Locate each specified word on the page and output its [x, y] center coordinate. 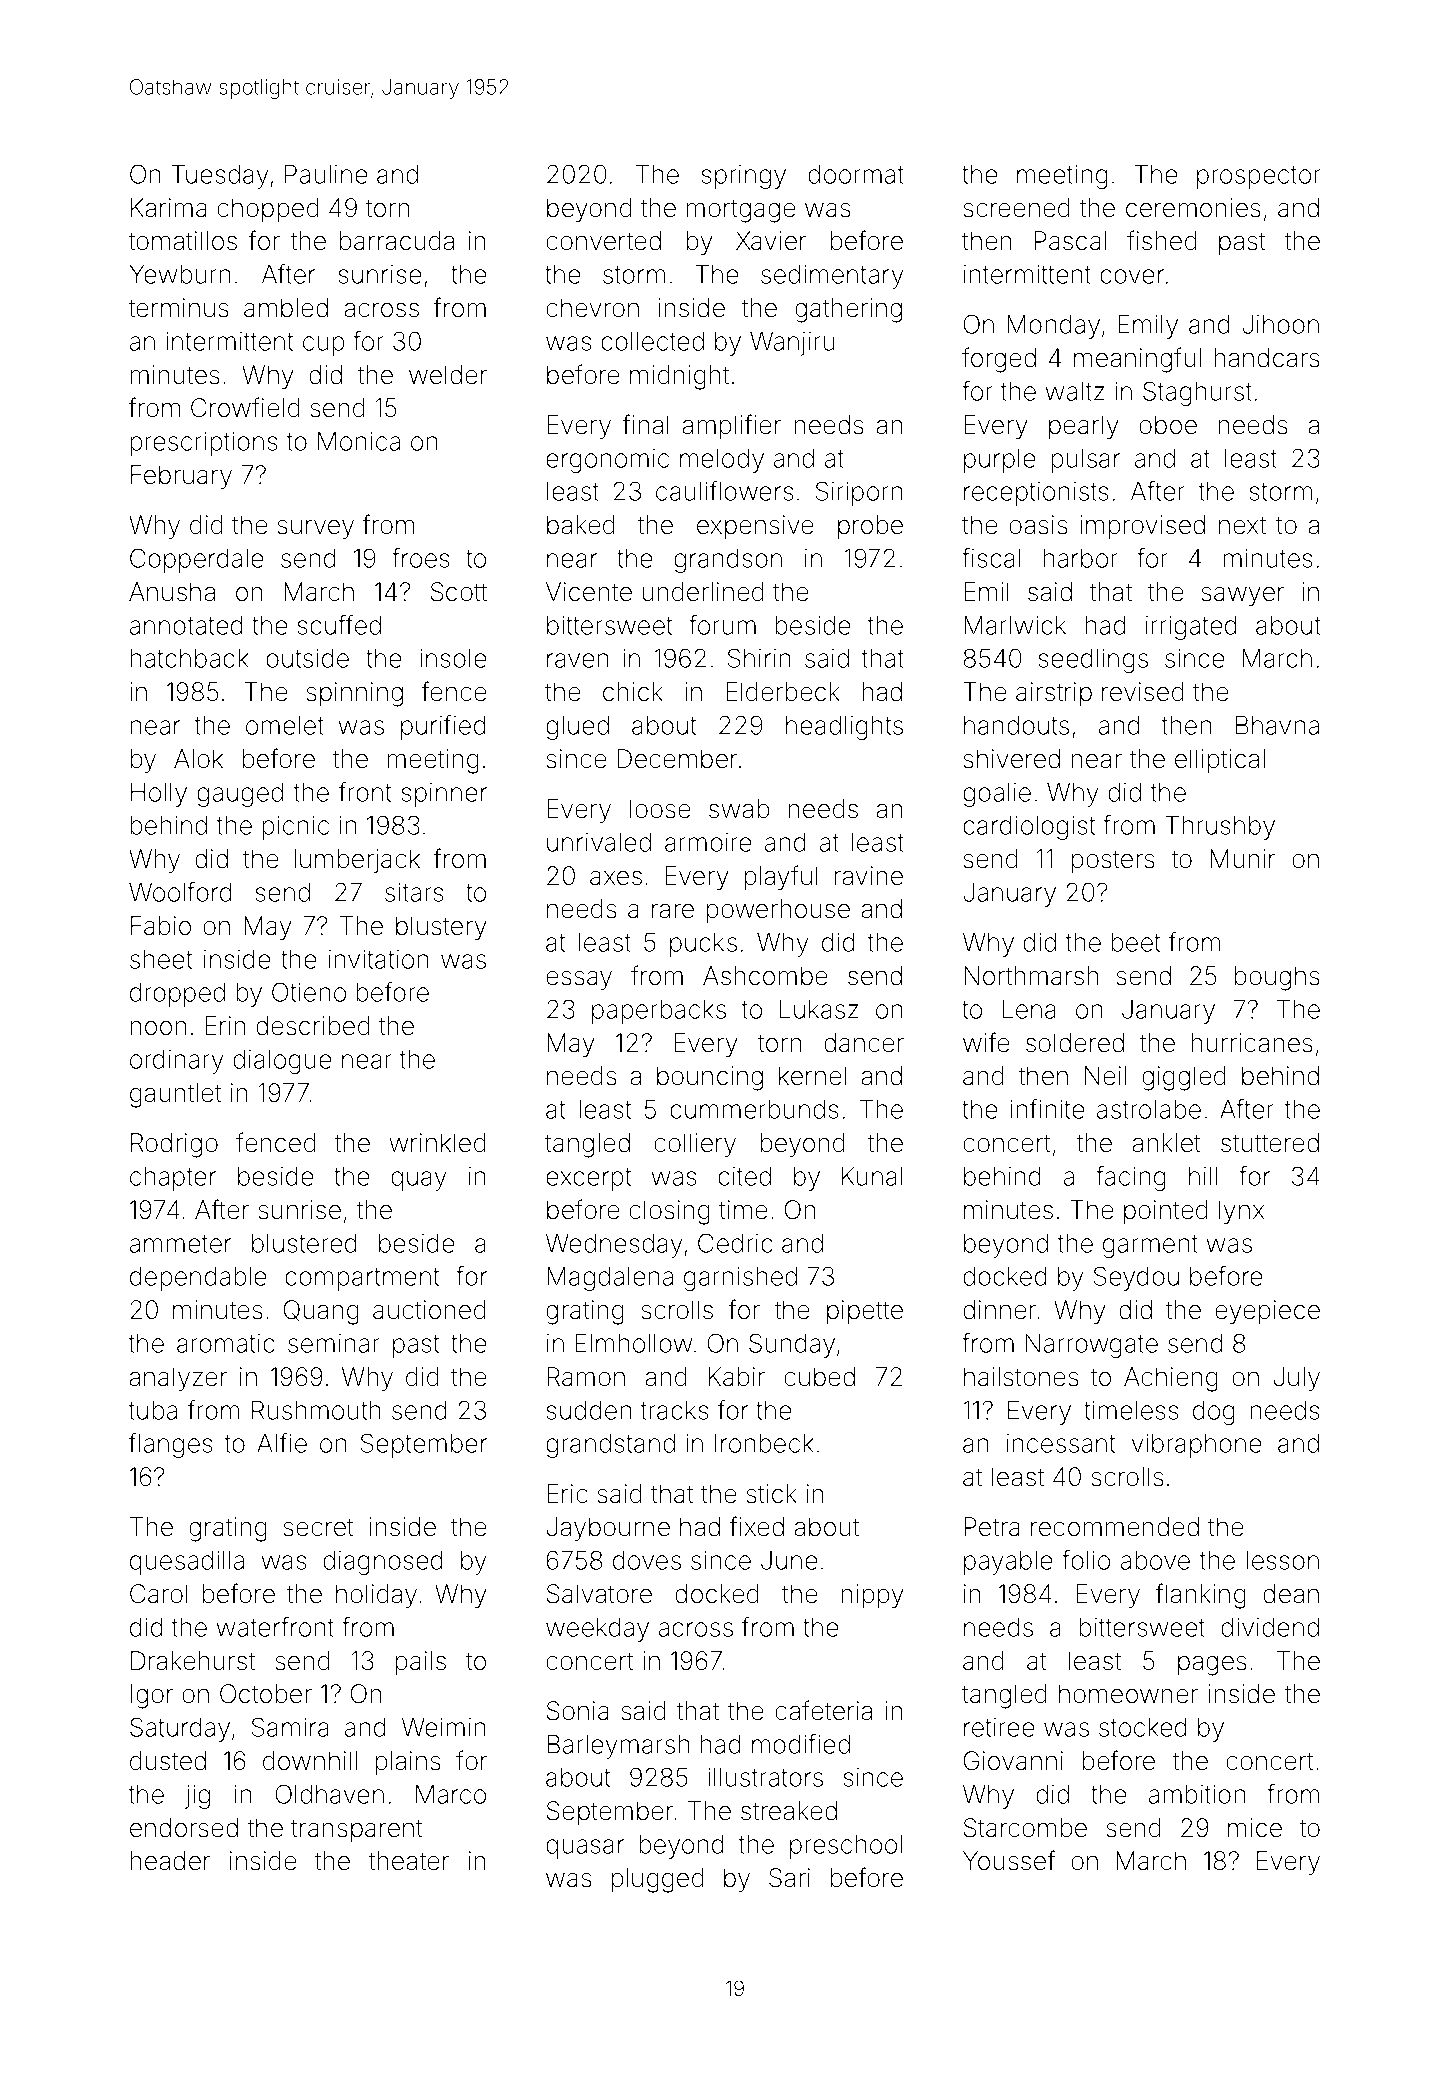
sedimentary [832, 277]
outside [307, 658]
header [170, 1861]
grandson [728, 561]
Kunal [872, 1176]
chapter [173, 1179]
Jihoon [1281, 324]
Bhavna [1277, 725]
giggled [1184, 1078]
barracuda [397, 241]
